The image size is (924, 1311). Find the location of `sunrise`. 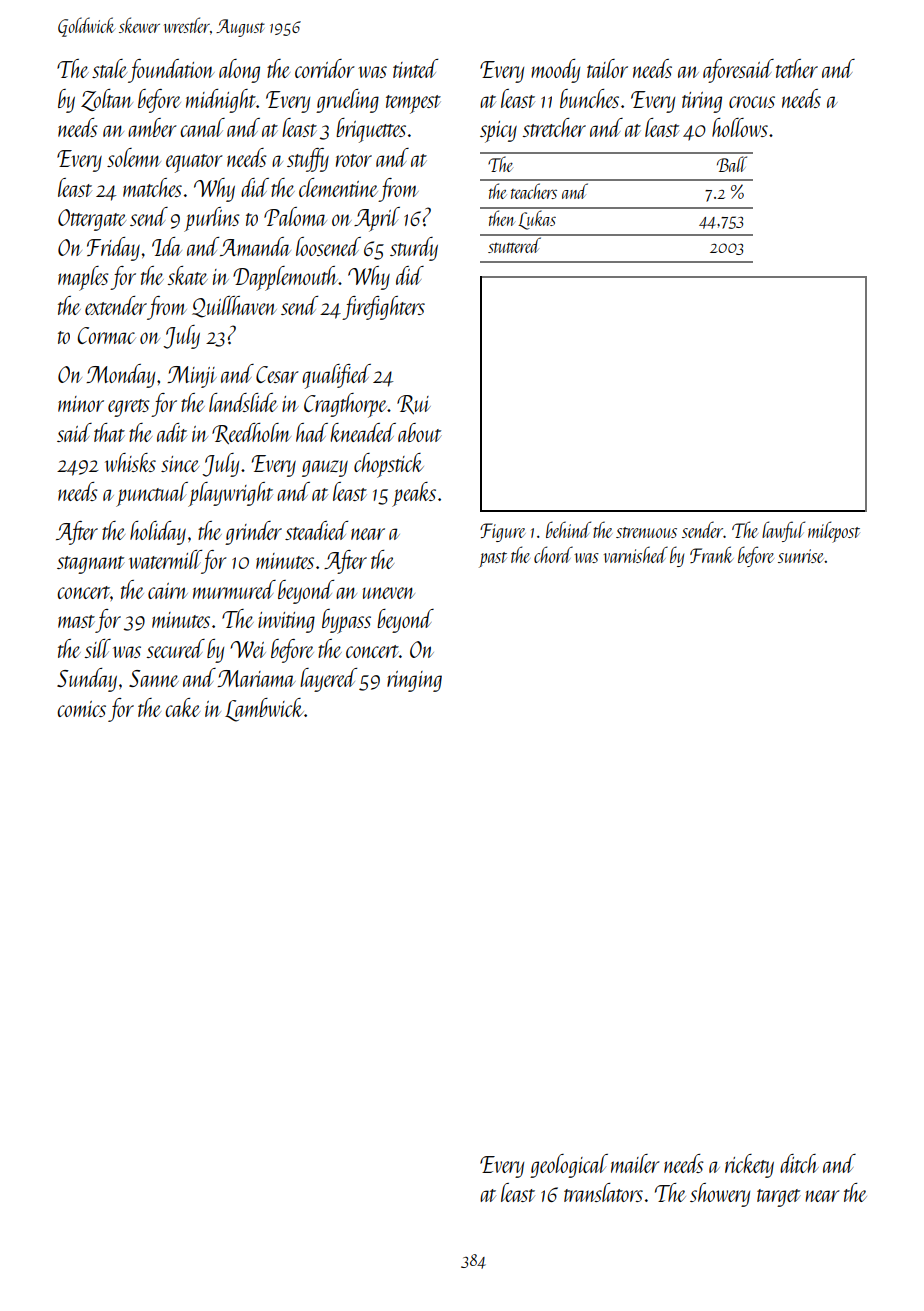

sunrise is located at coordinates (801, 556).
